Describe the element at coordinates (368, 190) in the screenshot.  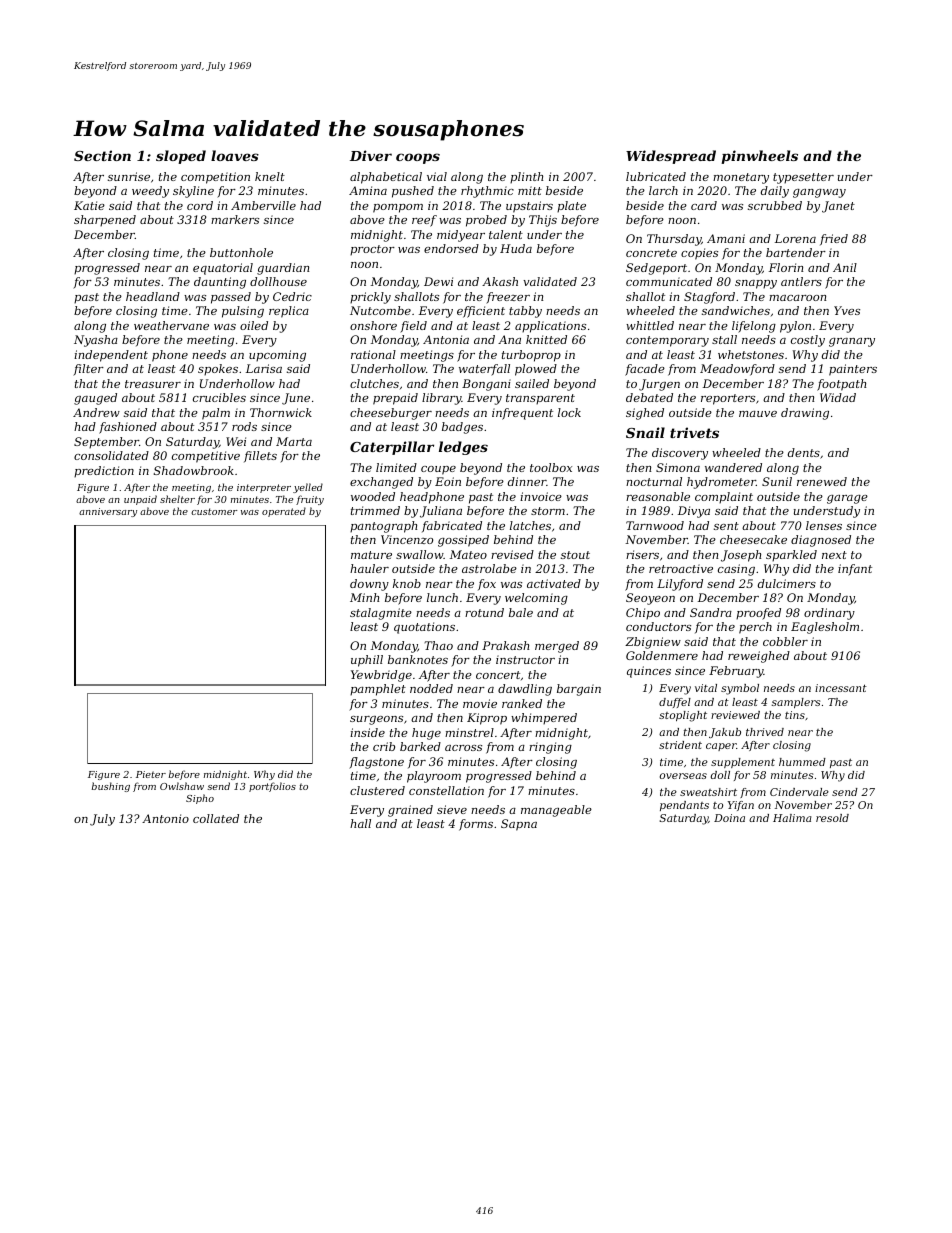
I see `Amina` at that location.
